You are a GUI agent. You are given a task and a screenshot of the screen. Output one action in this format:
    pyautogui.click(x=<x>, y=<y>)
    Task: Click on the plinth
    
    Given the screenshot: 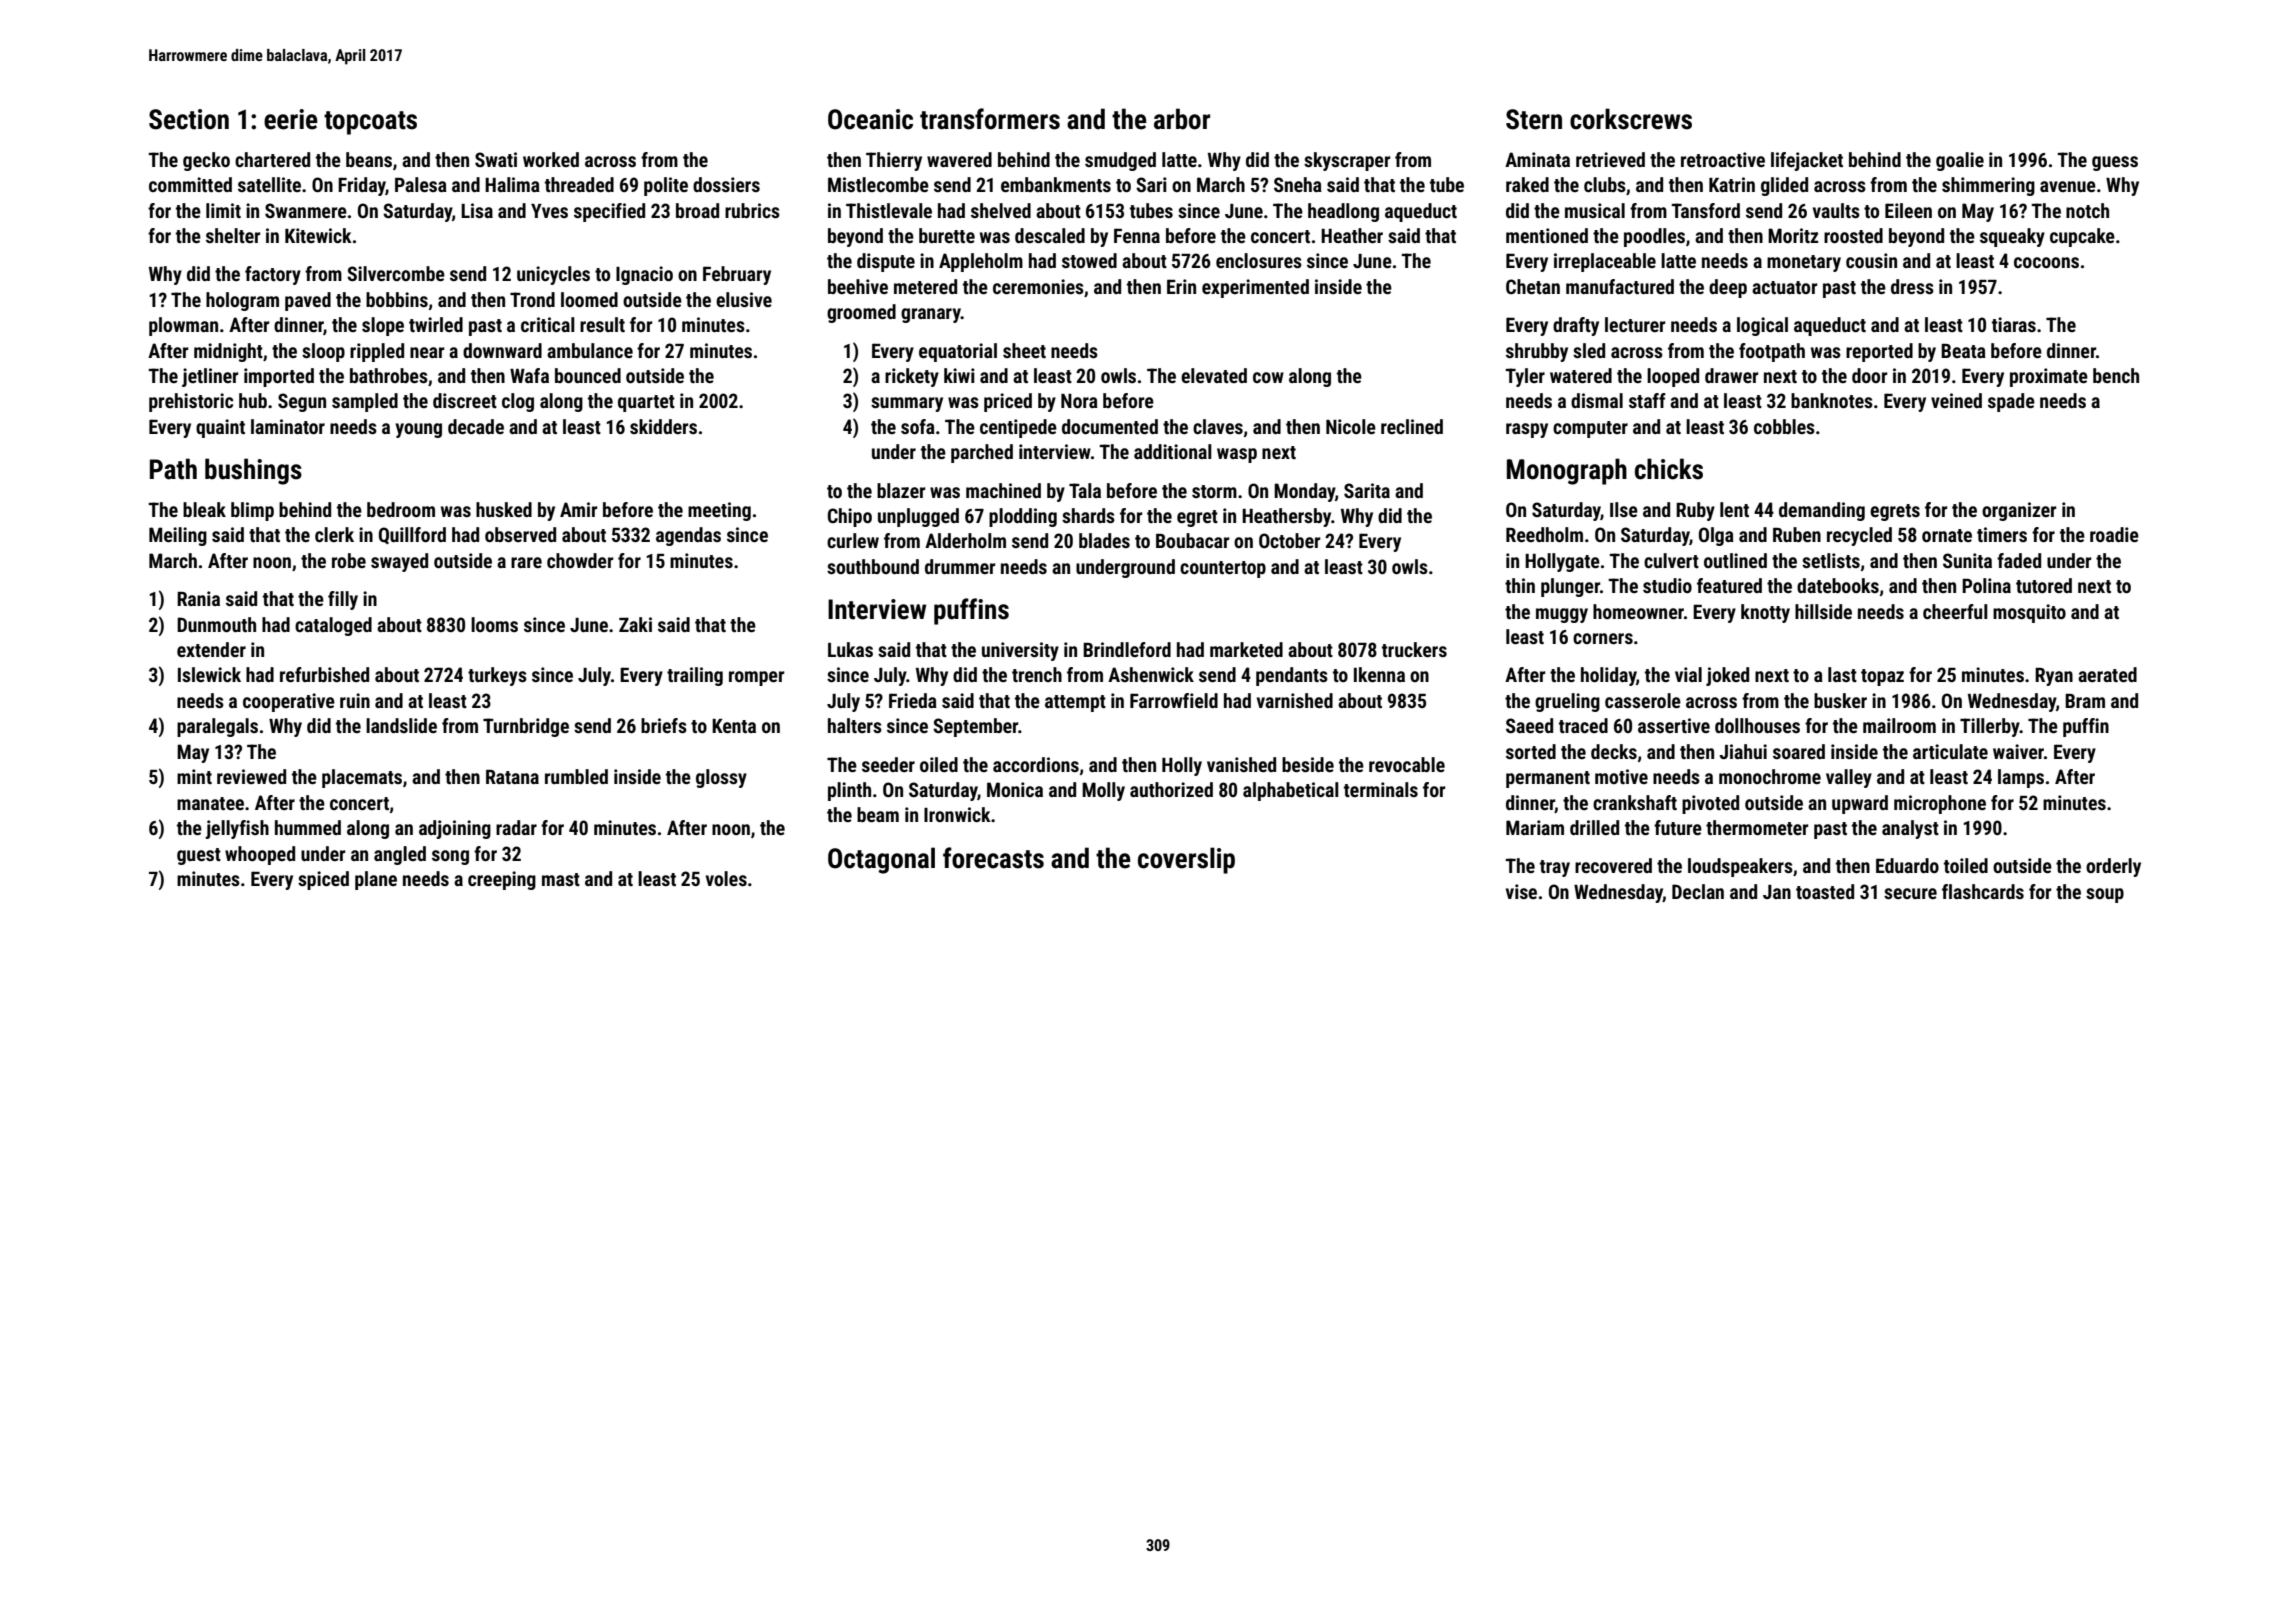 What is the action you would take?
    pyautogui.click(x=849, y=791)
